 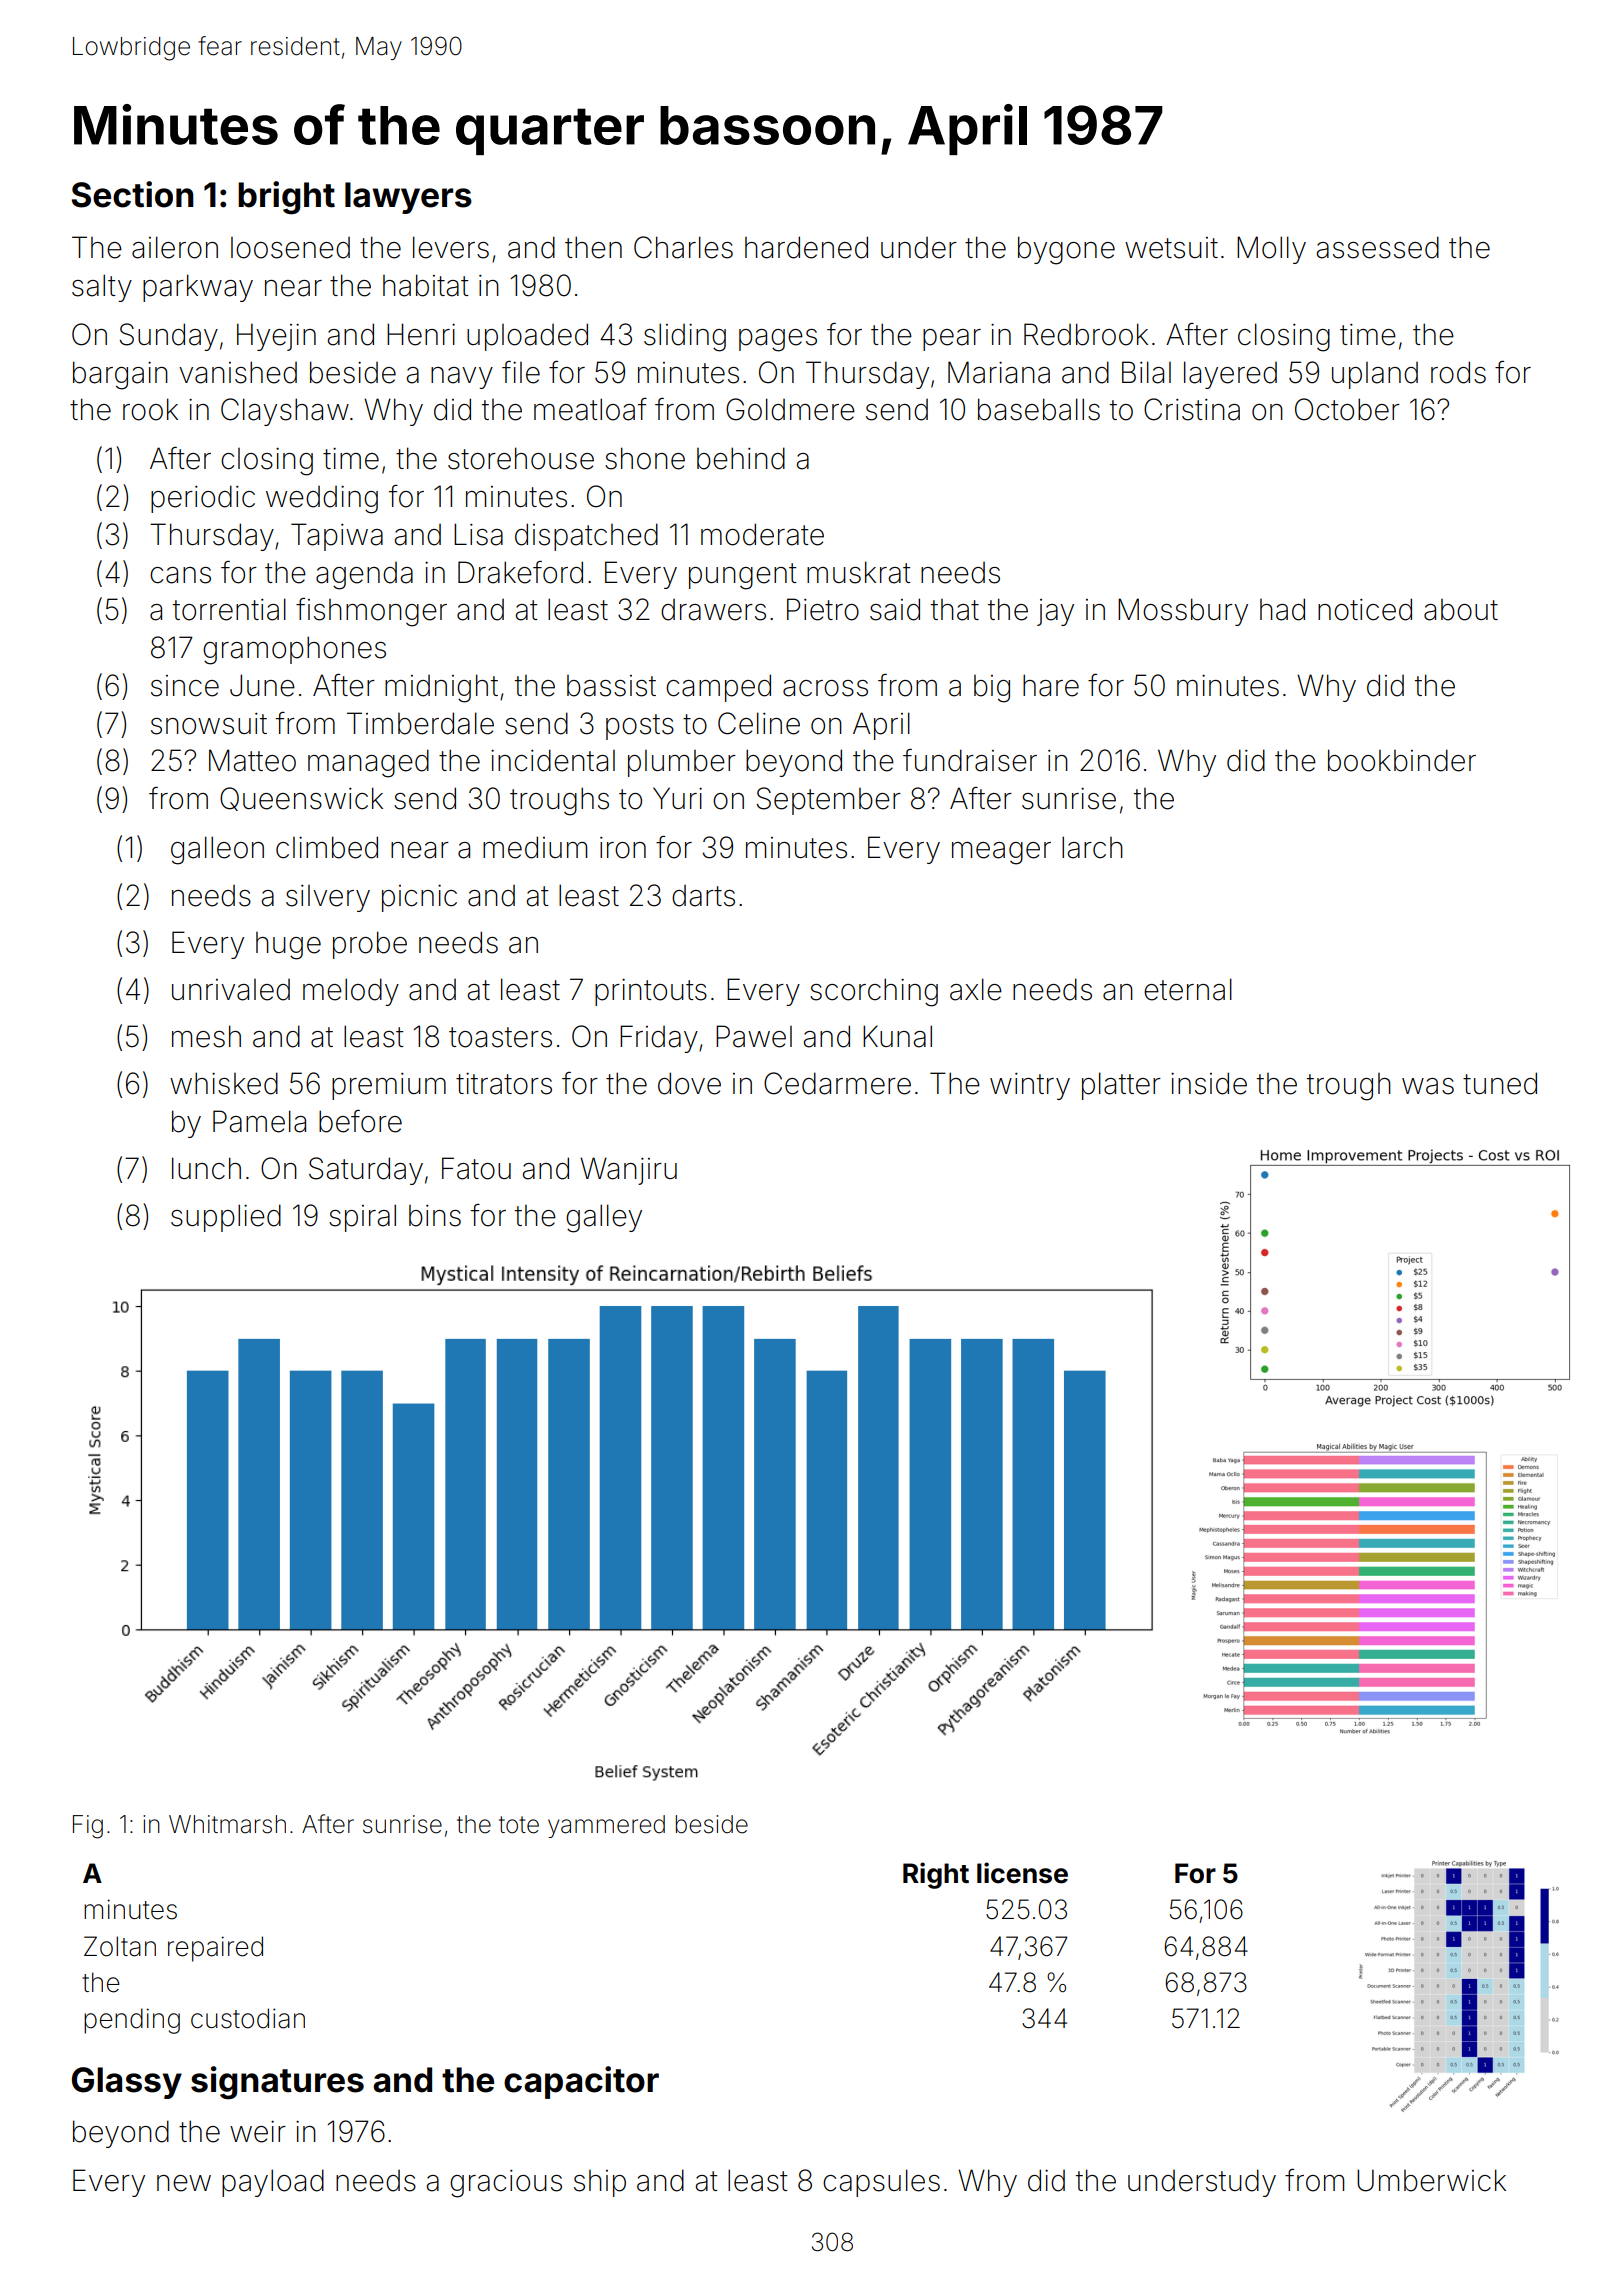 What do you see at coordinates (1188, 989) in the screenshot?
I see `eternal` at bounding box center [1188, 989].
